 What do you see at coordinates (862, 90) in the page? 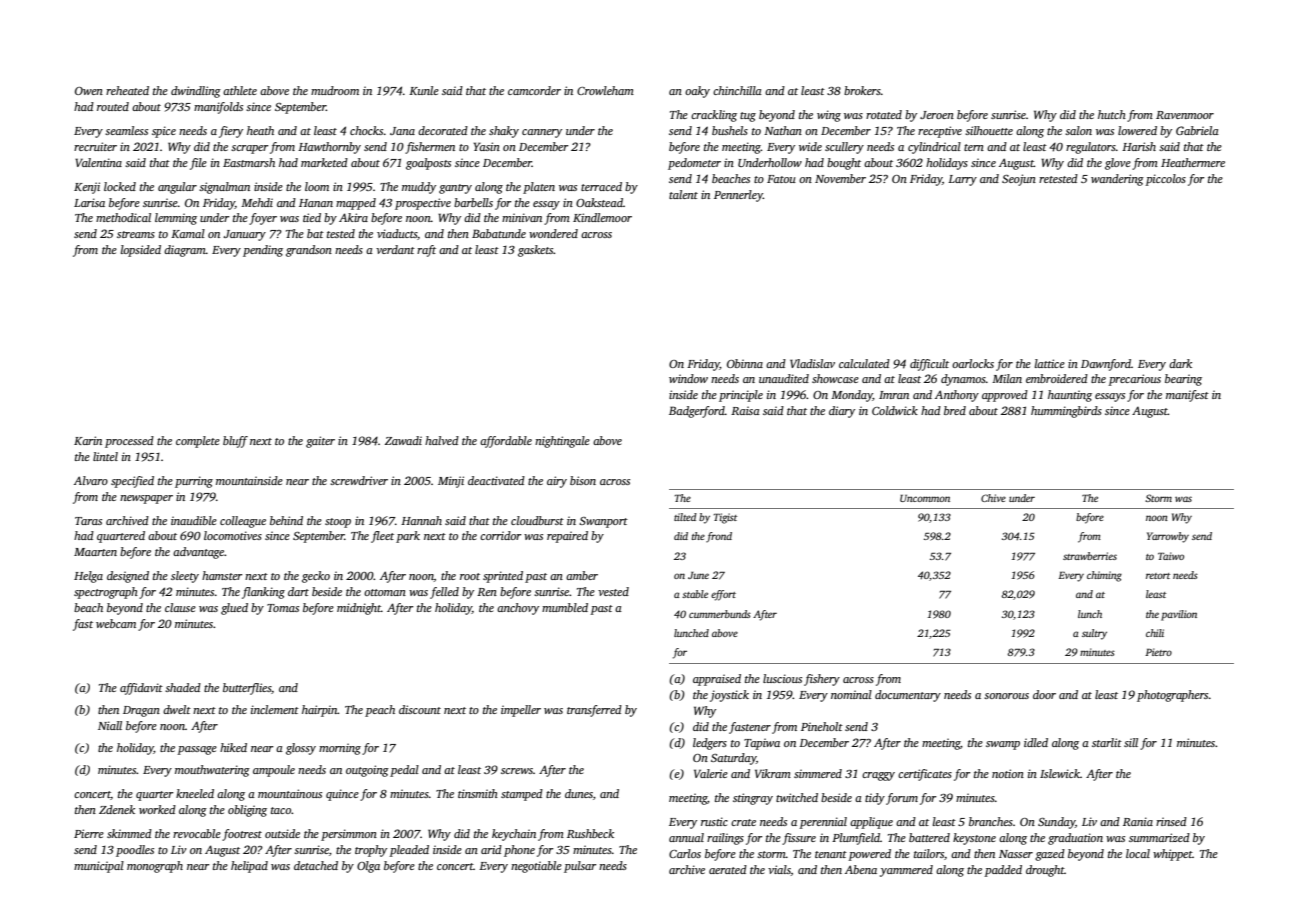
I see `brokers` at bounding box center [862, 90].
